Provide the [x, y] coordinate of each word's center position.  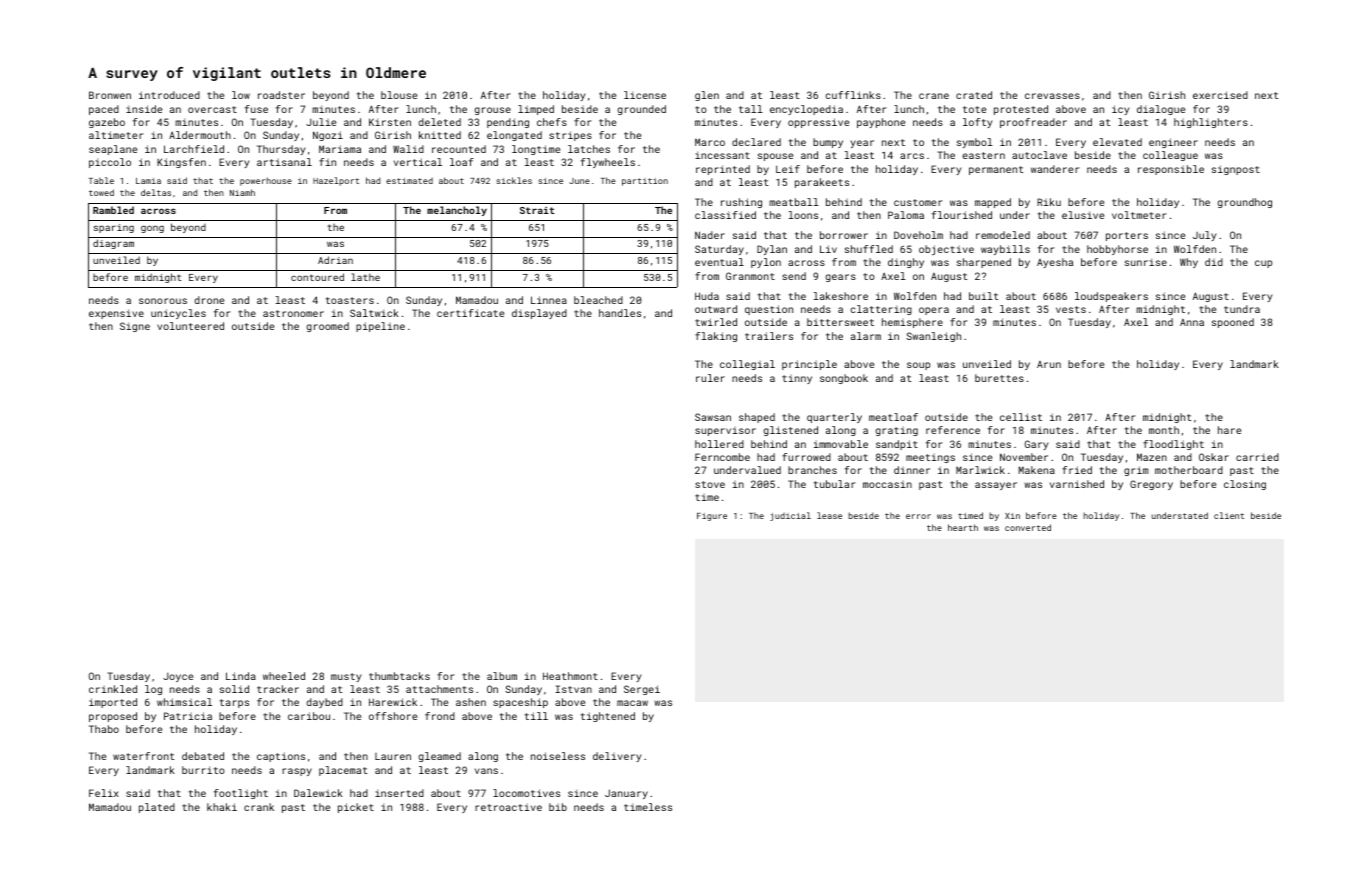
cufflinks [853, 95]
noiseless [558, 756]
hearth [963, 527]
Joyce [178, 677]
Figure [712, 517]
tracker [278, 689]
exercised [1220, 95]
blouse [399, 95]
